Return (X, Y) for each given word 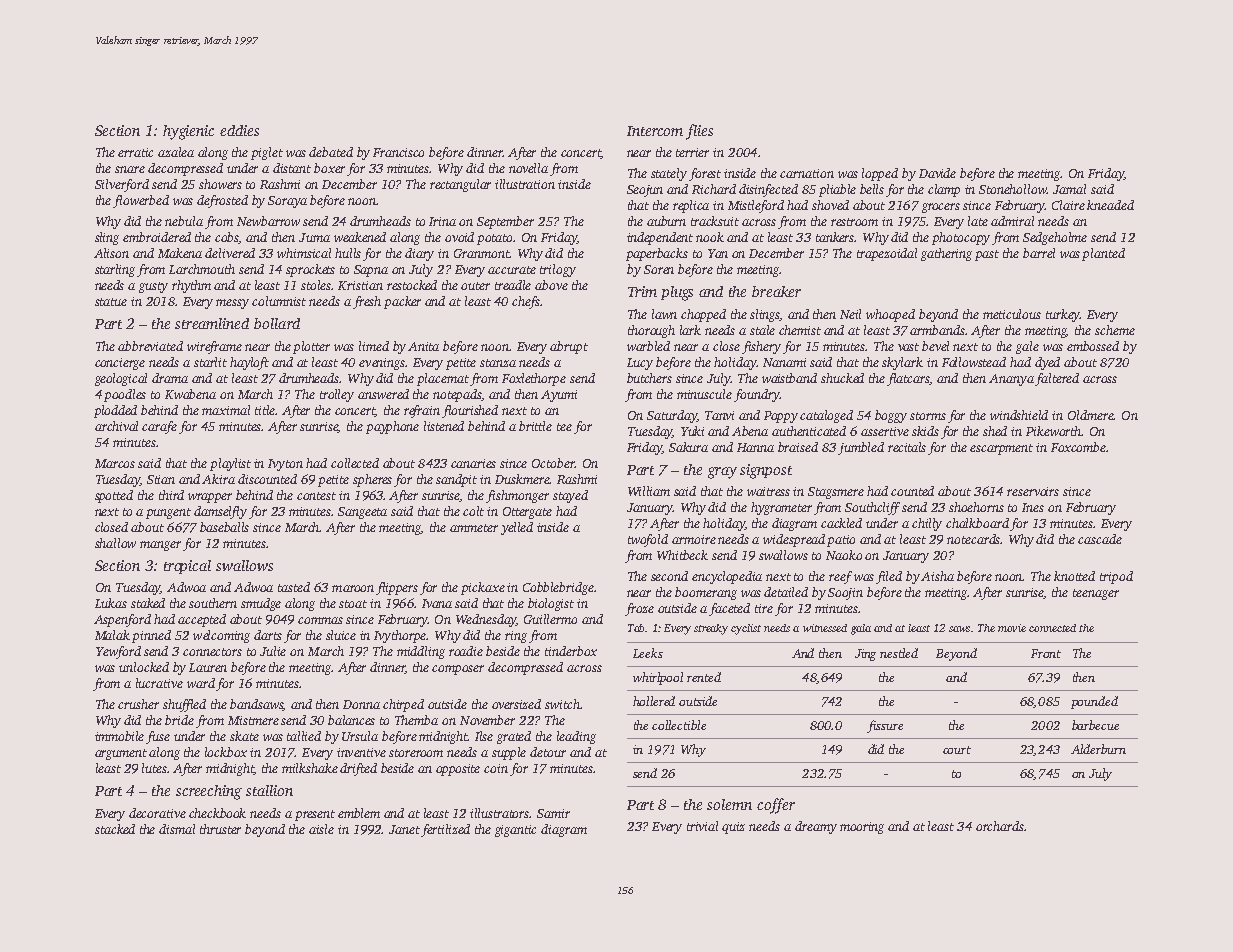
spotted (114, 496)
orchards (1000, 826)
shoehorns (976, 507)
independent (660, 238)
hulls (348, 253)
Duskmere (522, 479)
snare (130, 169)
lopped (880, 174)
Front (1046, 653)
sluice (341, 635)
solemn (729, 804)
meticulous (1012, 314)
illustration (525, 184)
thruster (220, 829)
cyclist (746, 629)
